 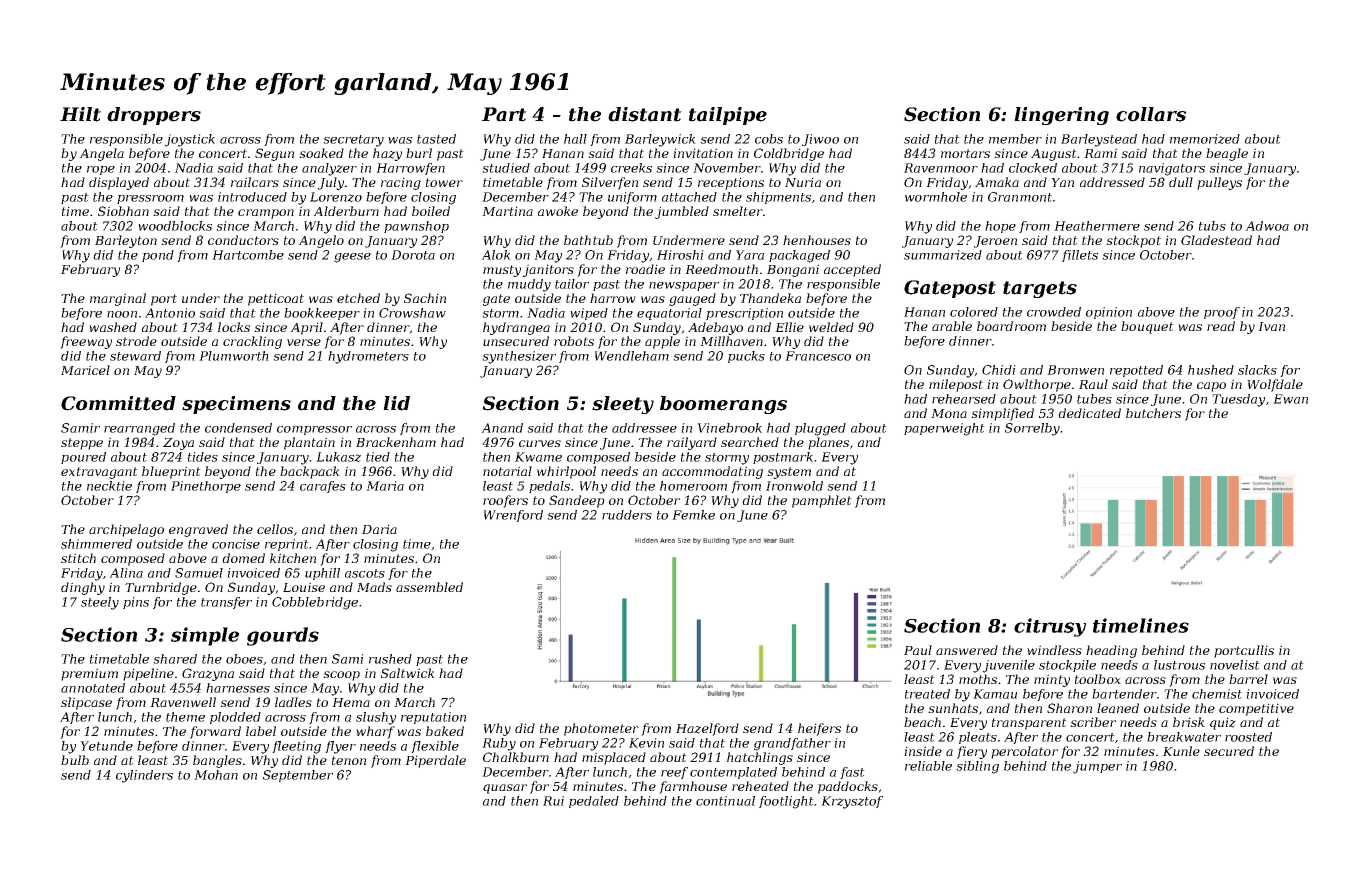 I want to click on droppers, so click(x=154, y=116).
